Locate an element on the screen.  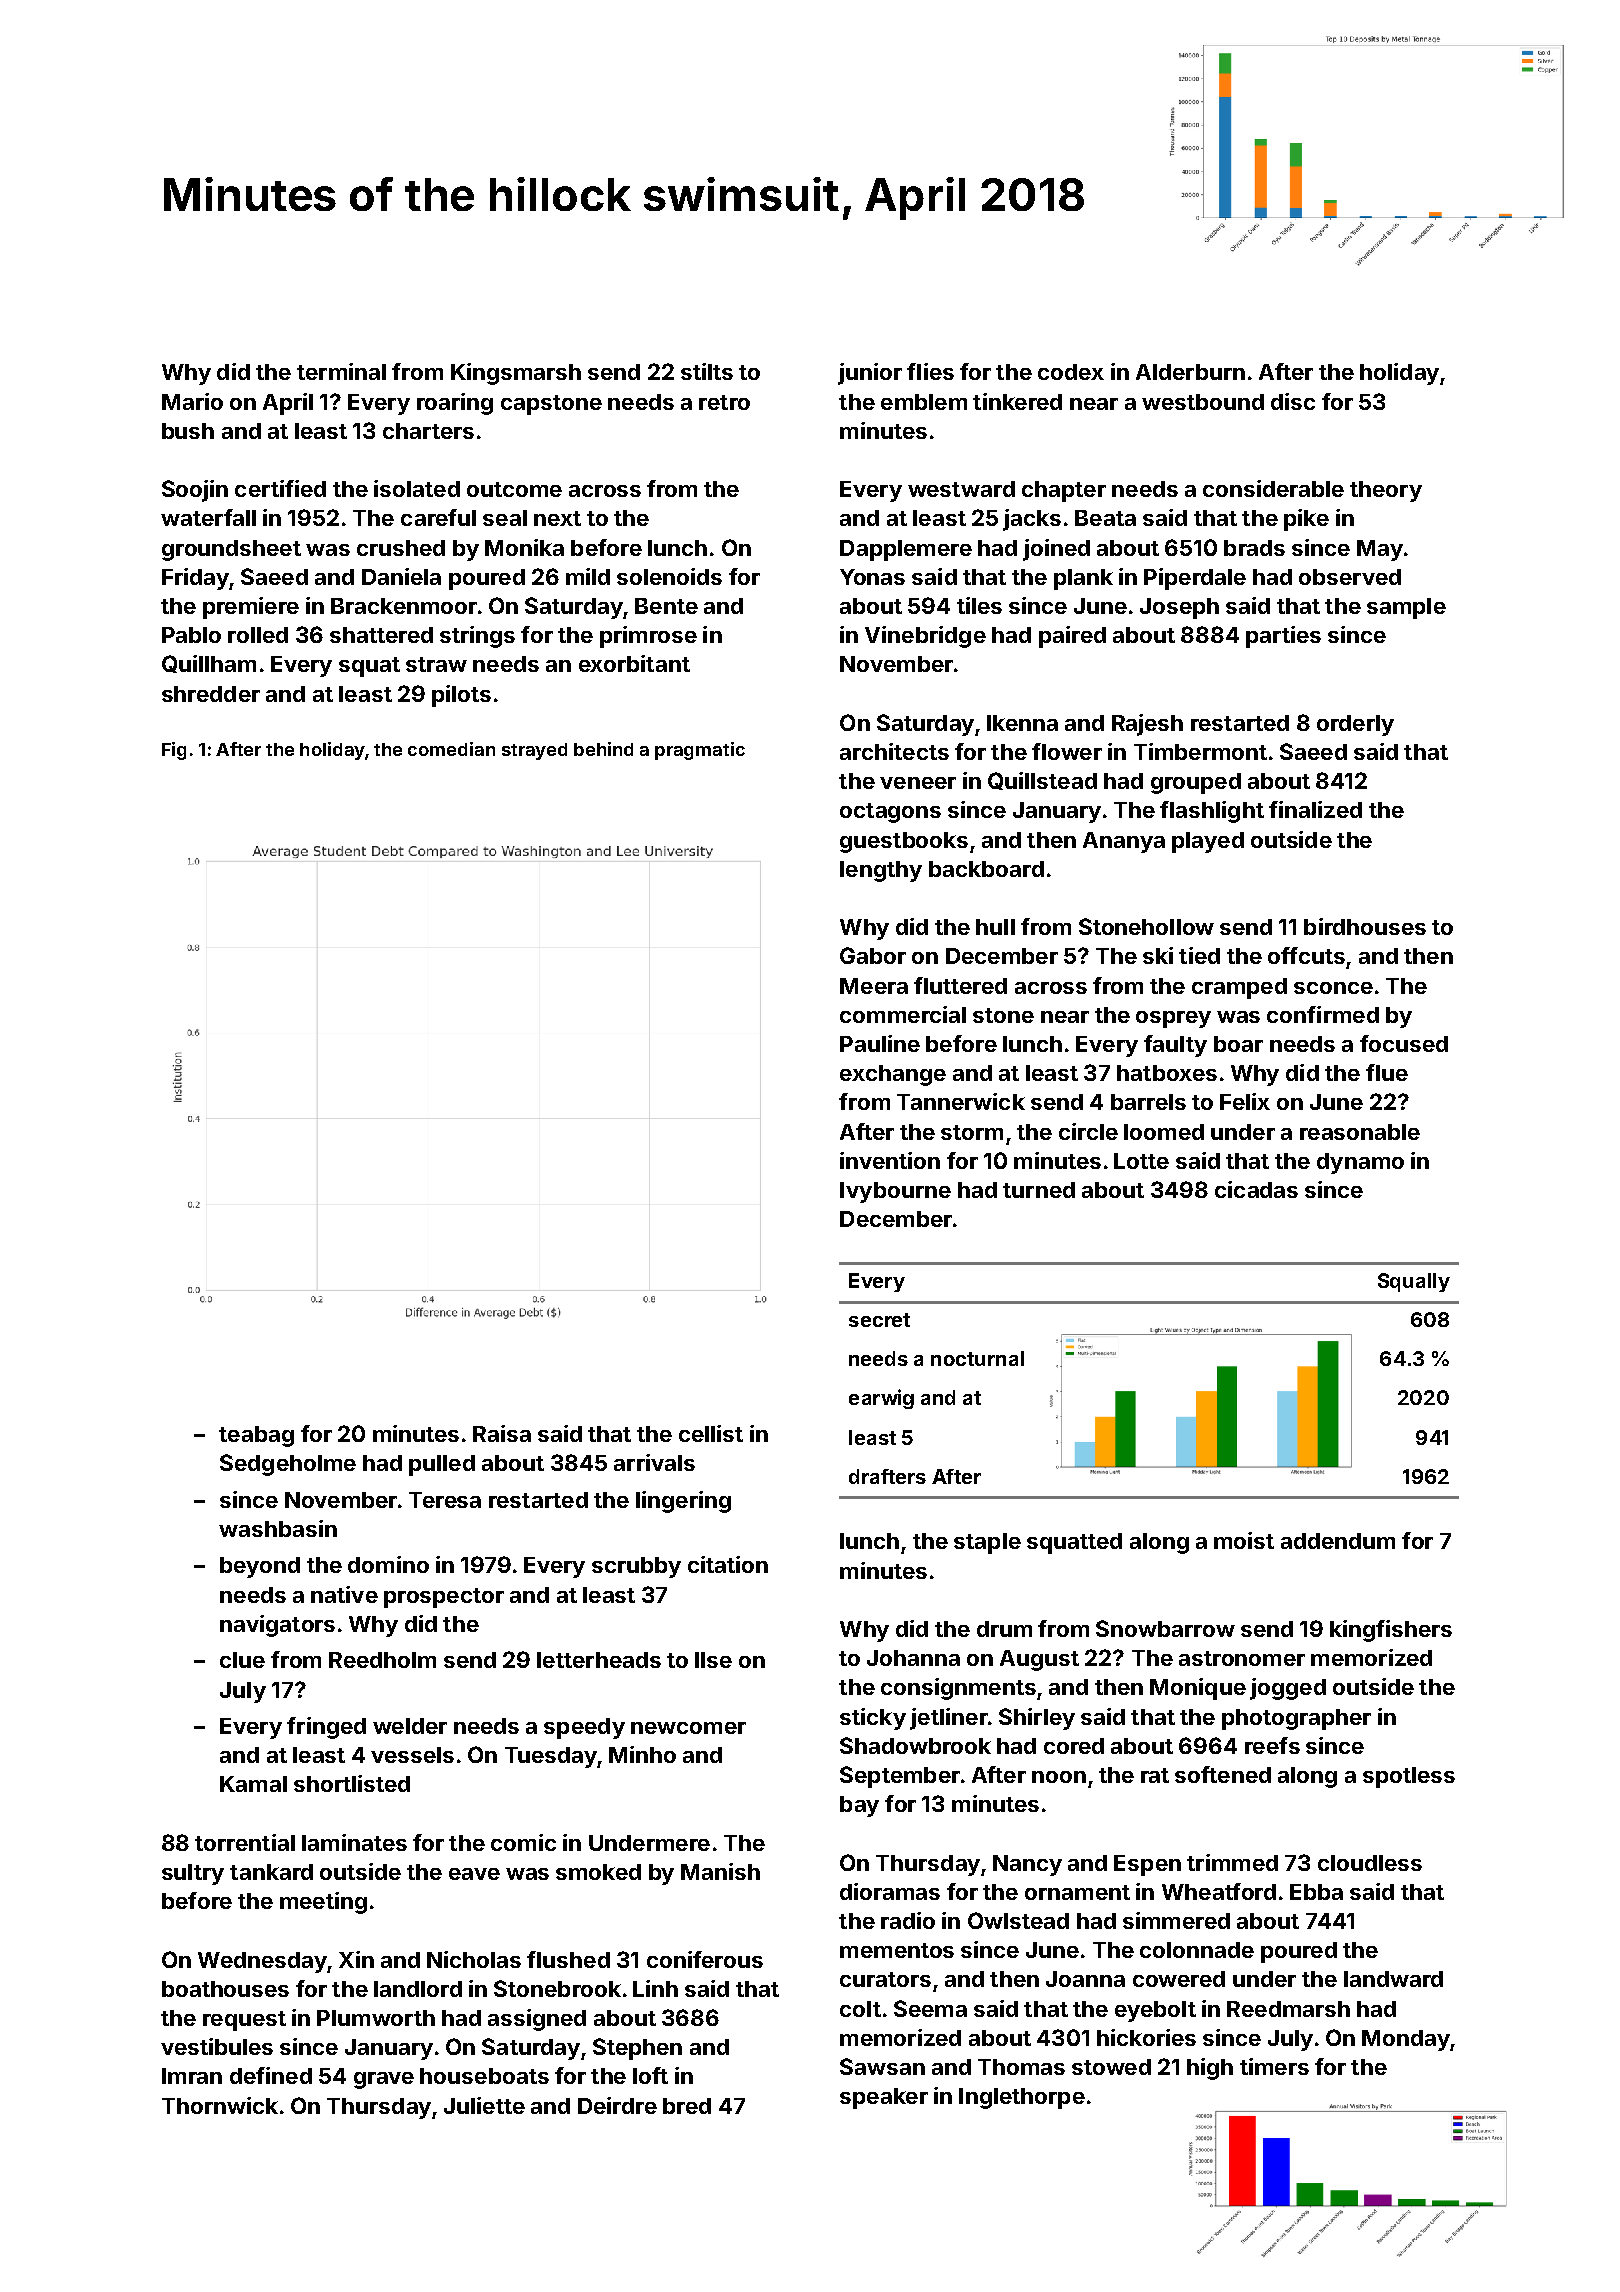
addendum is located at coordinates (1338, 1541).
